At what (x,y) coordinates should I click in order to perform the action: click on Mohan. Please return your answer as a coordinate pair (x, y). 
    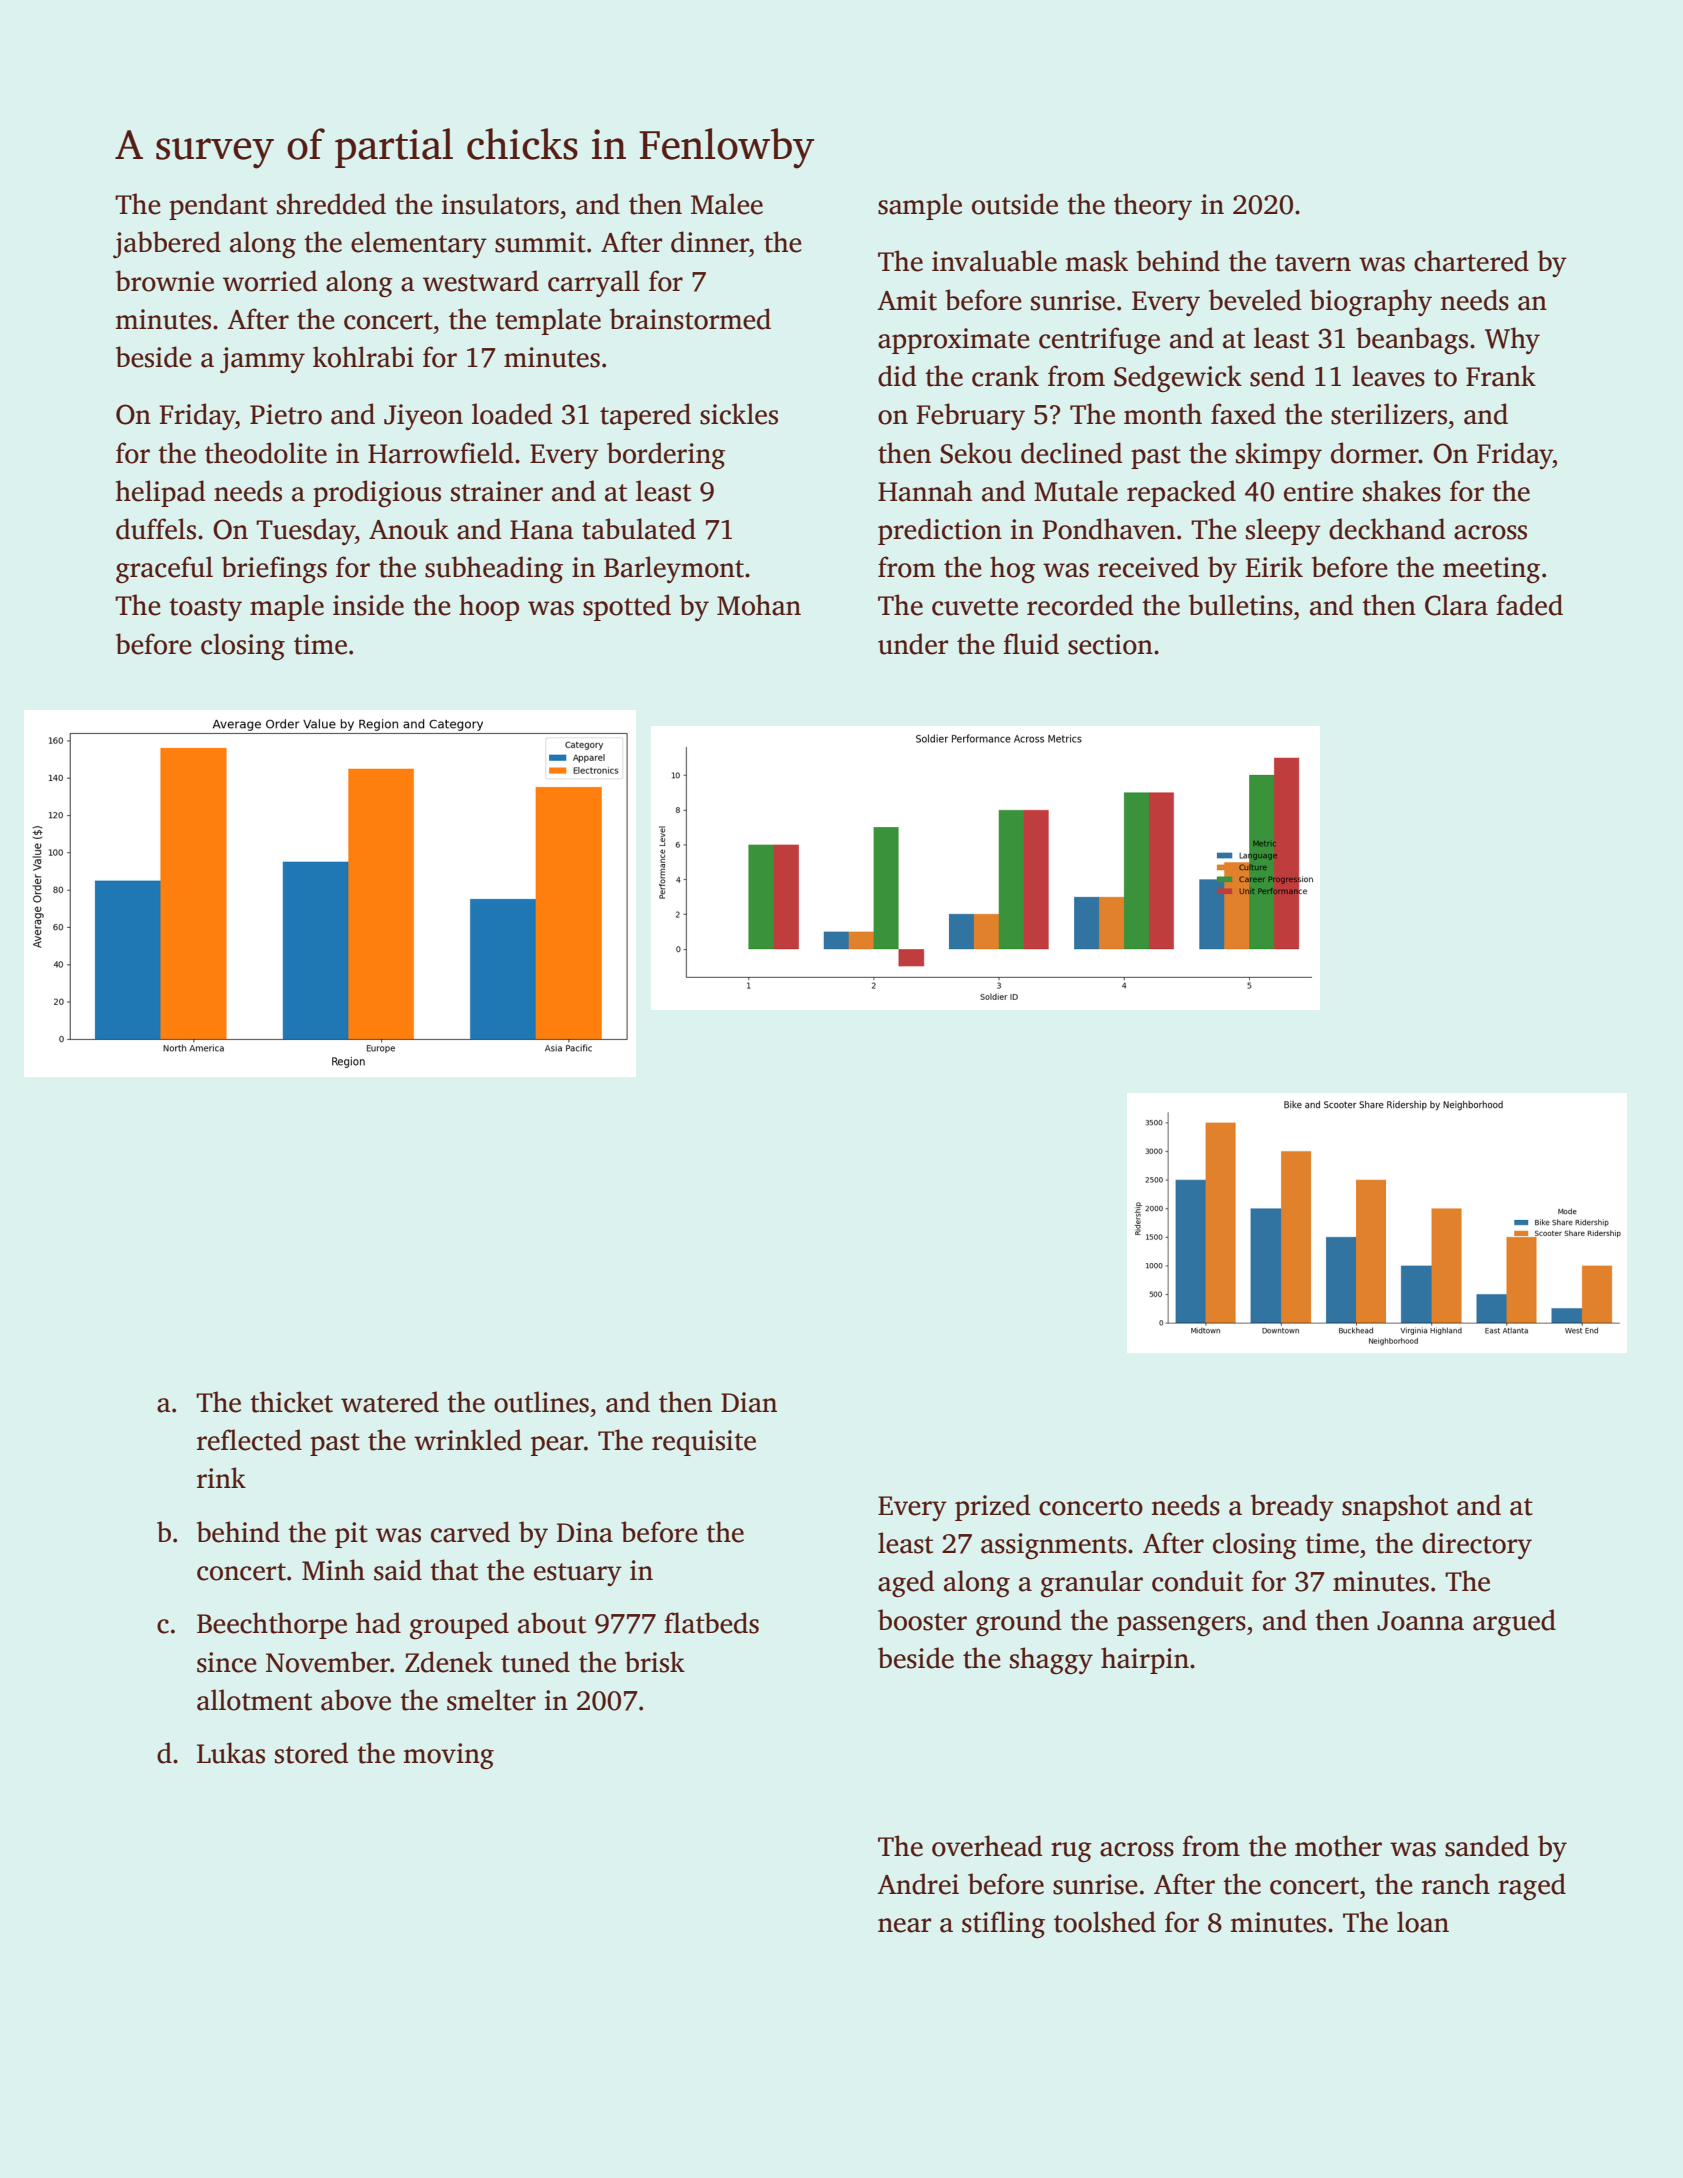
    Looking at the image, I should click on (759, 605).
